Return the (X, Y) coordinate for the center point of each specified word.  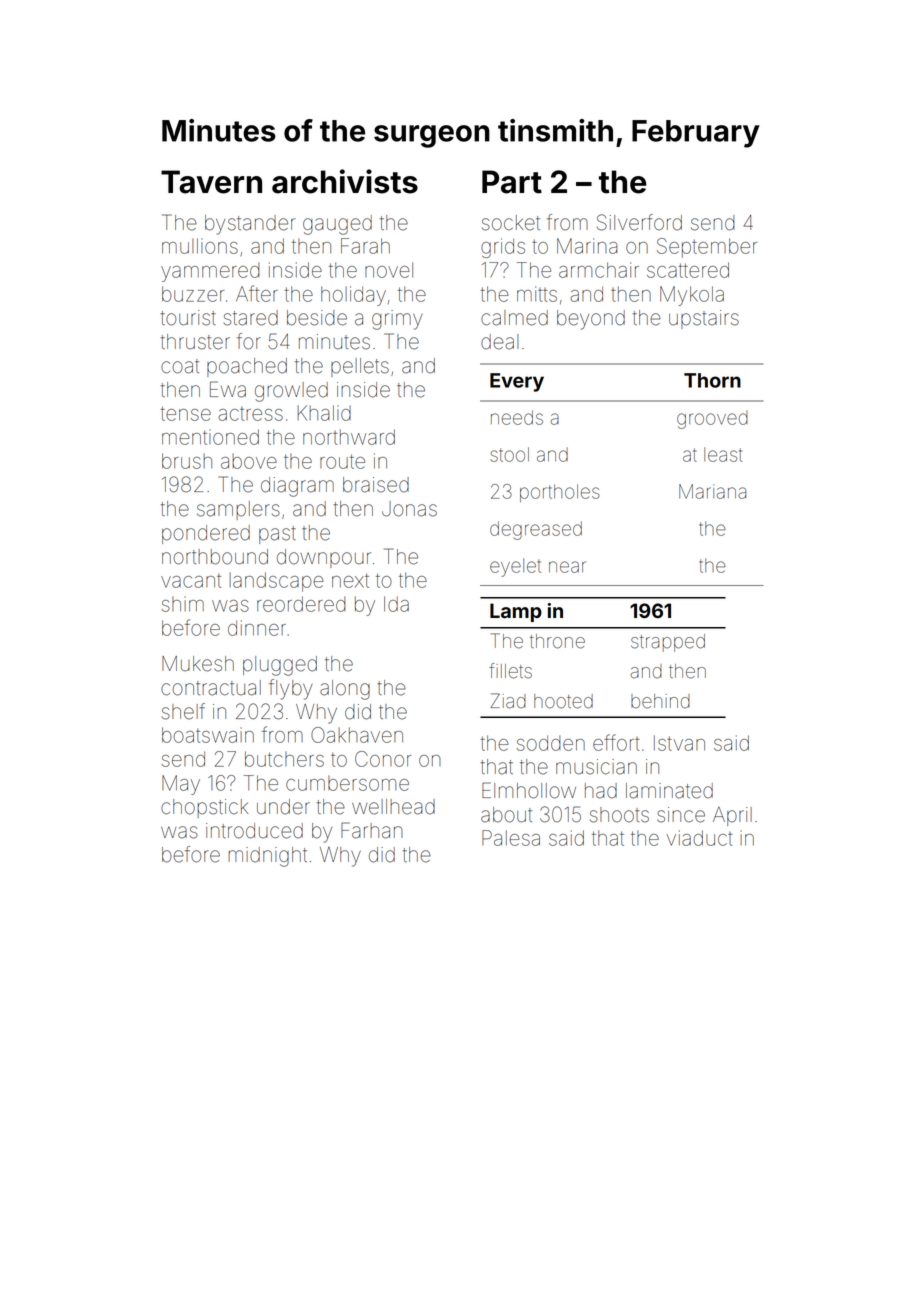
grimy (397, 320)
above (249, 461)
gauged (337, 225)
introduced (254, 831)
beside (317, 318)
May (181, 785)
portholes (560, 493)
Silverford (639, 222)
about (506, 815)
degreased (536, 530)
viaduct (700, 838)
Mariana (712, 491)
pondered (206, 534)
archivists (345, 181)
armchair (599, 270)
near (567, 567)
